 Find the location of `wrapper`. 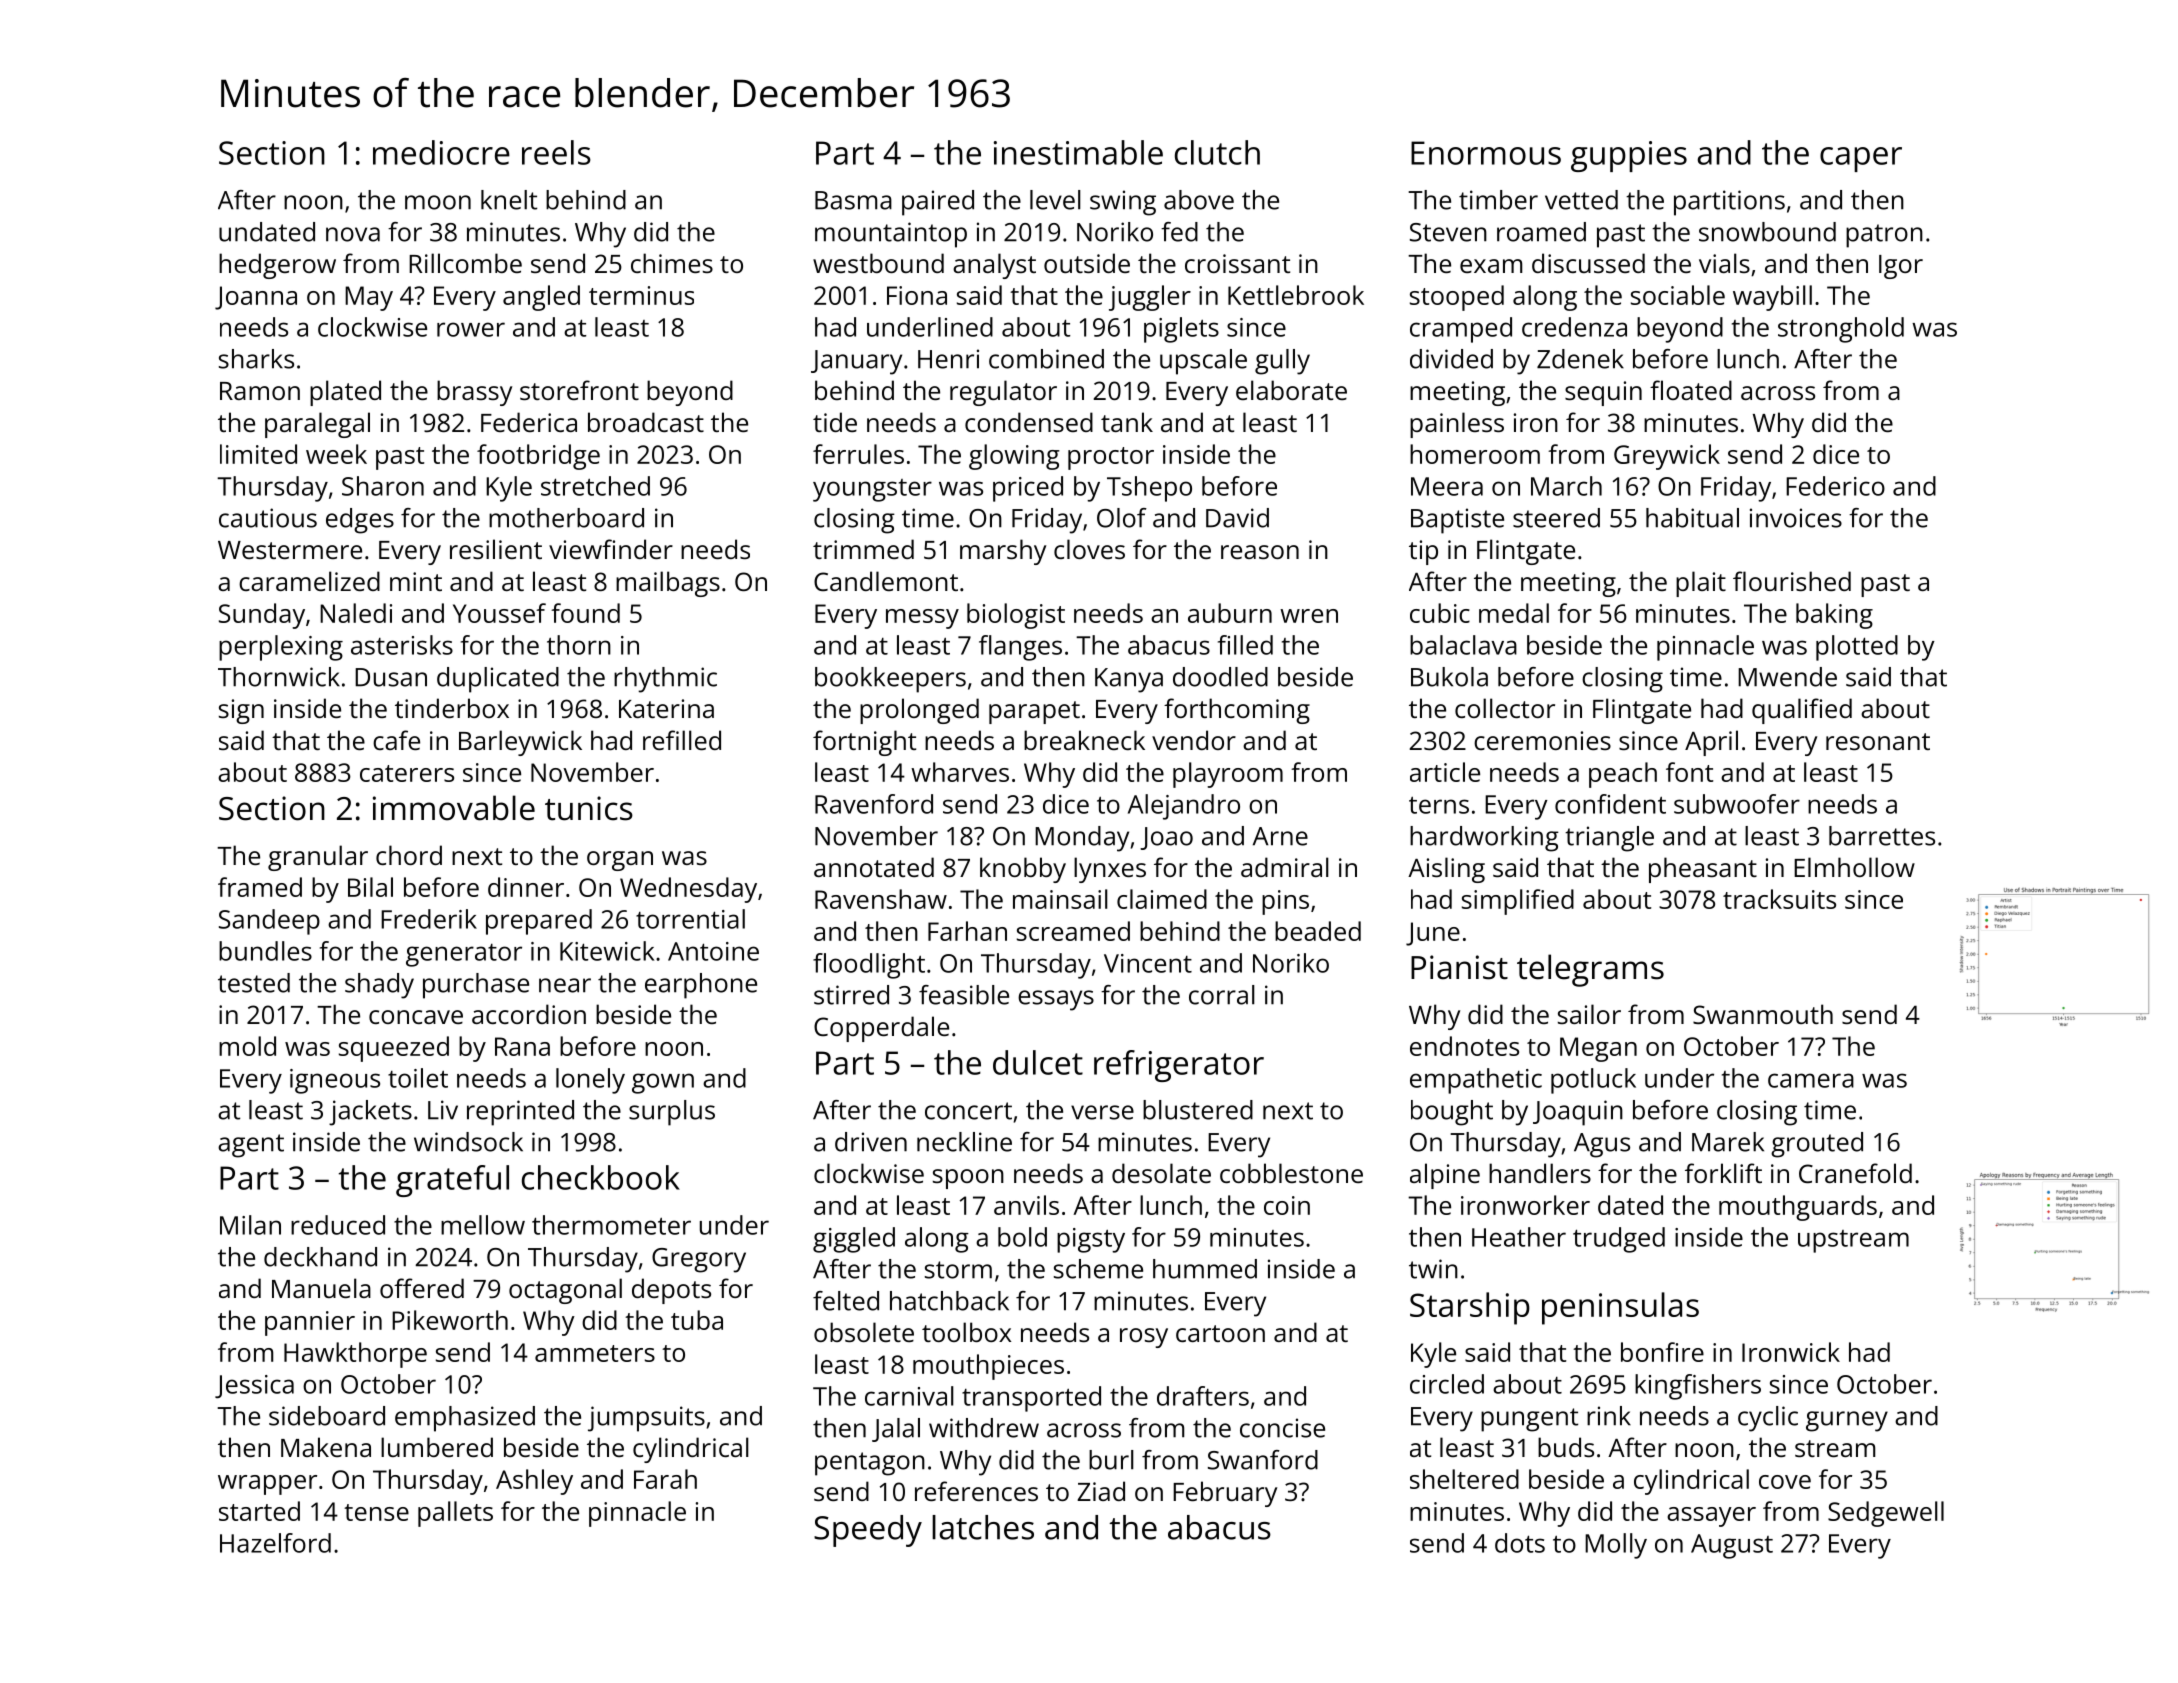

wrapper is located at coordinates (267, 1485).
